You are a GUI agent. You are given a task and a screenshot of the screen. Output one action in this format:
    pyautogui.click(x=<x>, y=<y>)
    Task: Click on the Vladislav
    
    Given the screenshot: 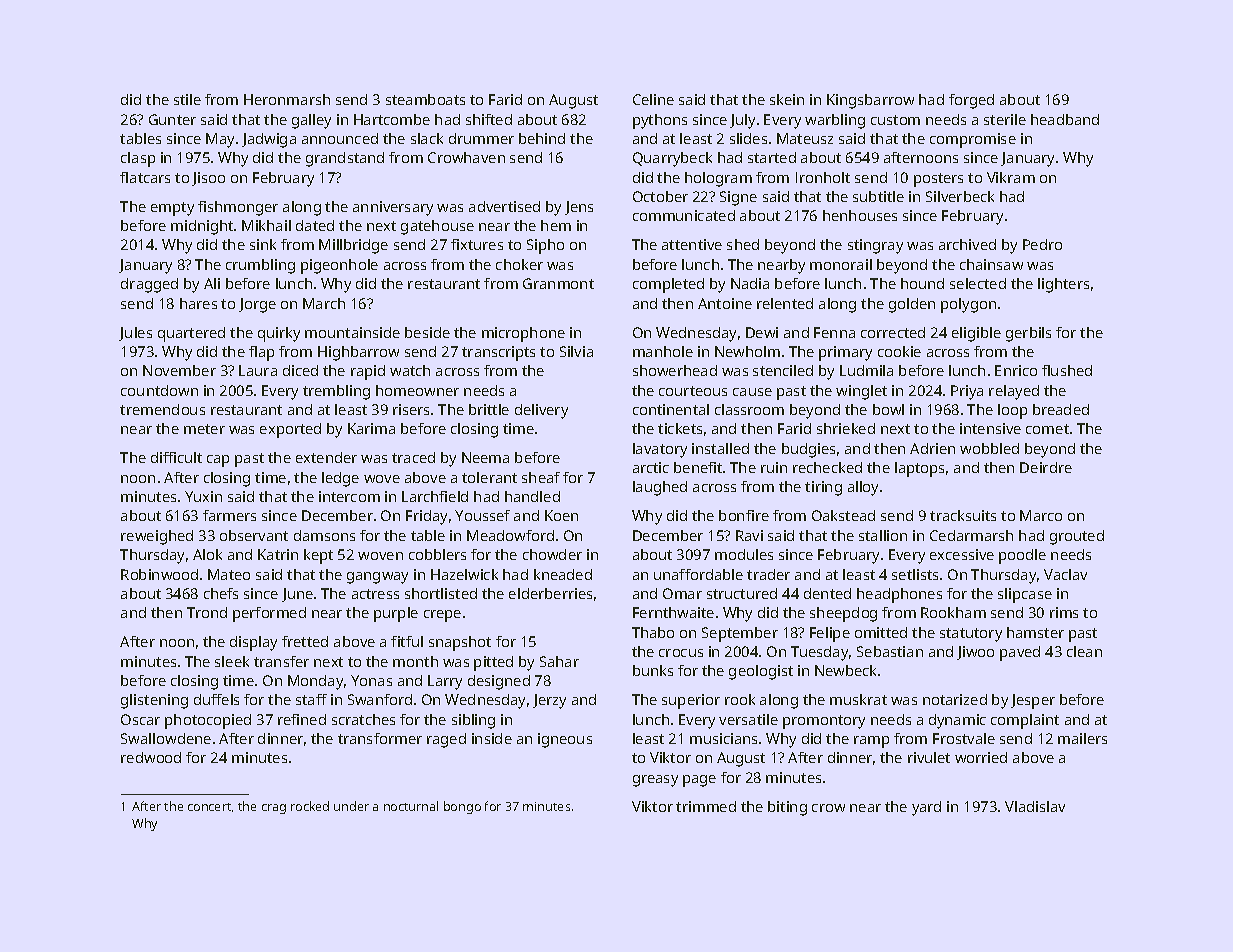 What is the action you would take?
    pyautogui.click(x=1035, y=806)
